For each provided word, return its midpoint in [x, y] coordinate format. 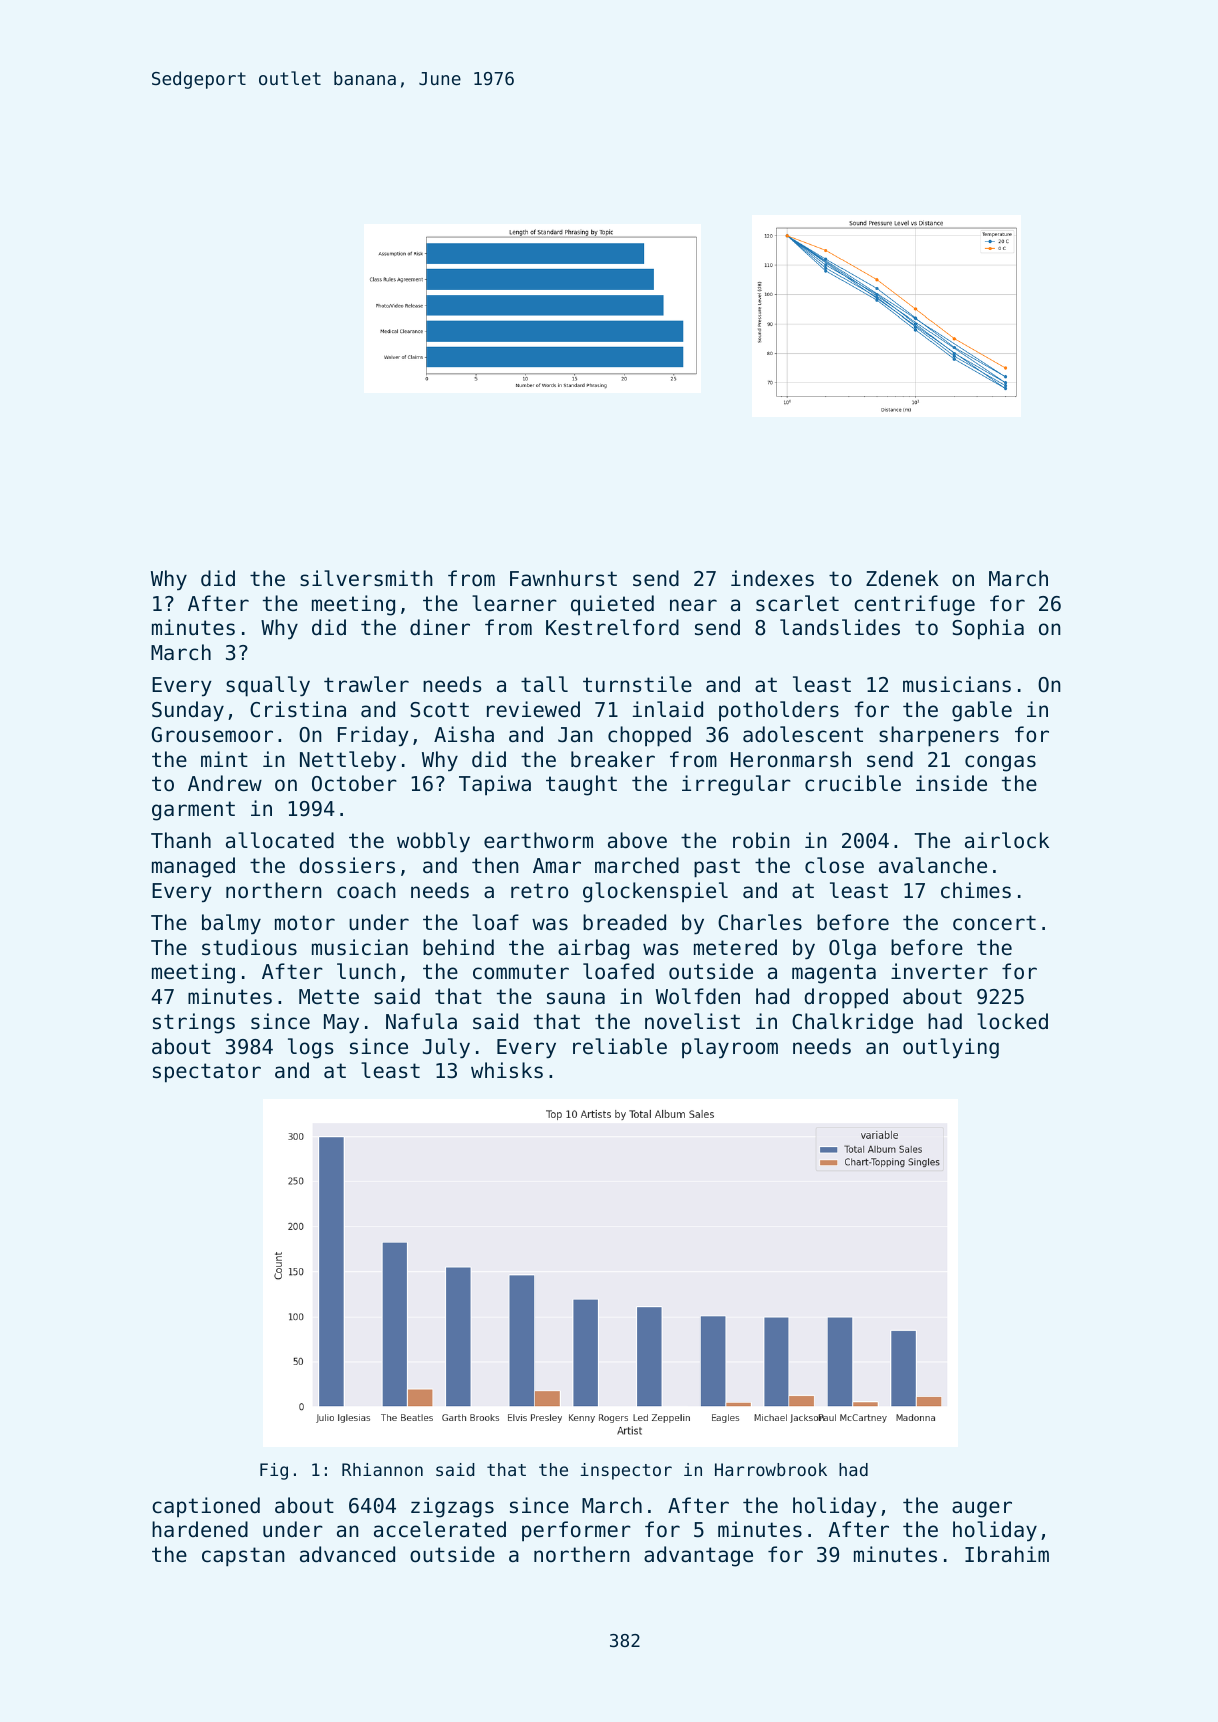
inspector [626, 1471]
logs [311, 1048]
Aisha [464, 734]
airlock [1007, 840]
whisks [507, 1070]
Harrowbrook [771, 1469]
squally [268, 686]
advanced [347, 1554]
